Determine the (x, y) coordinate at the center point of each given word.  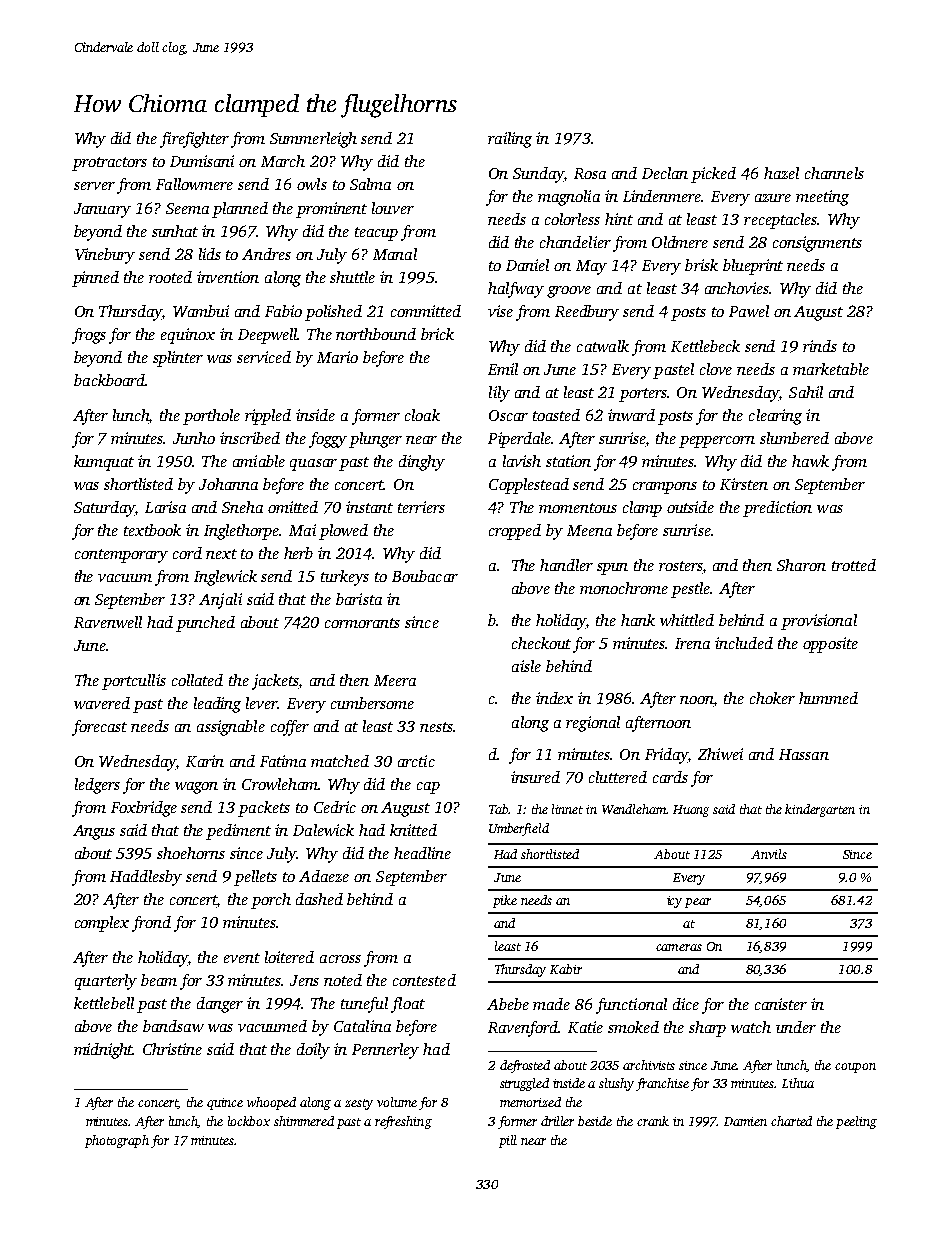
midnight (104, 1051)
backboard (110, 380)
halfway (516, 290)
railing (510, 140)
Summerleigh (313, 140)
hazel (781, 173)
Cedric (335, 807)
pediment (238, 832)
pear (698, 903)
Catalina (362, 1026)
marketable (831, 369)
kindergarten (820, 810)
